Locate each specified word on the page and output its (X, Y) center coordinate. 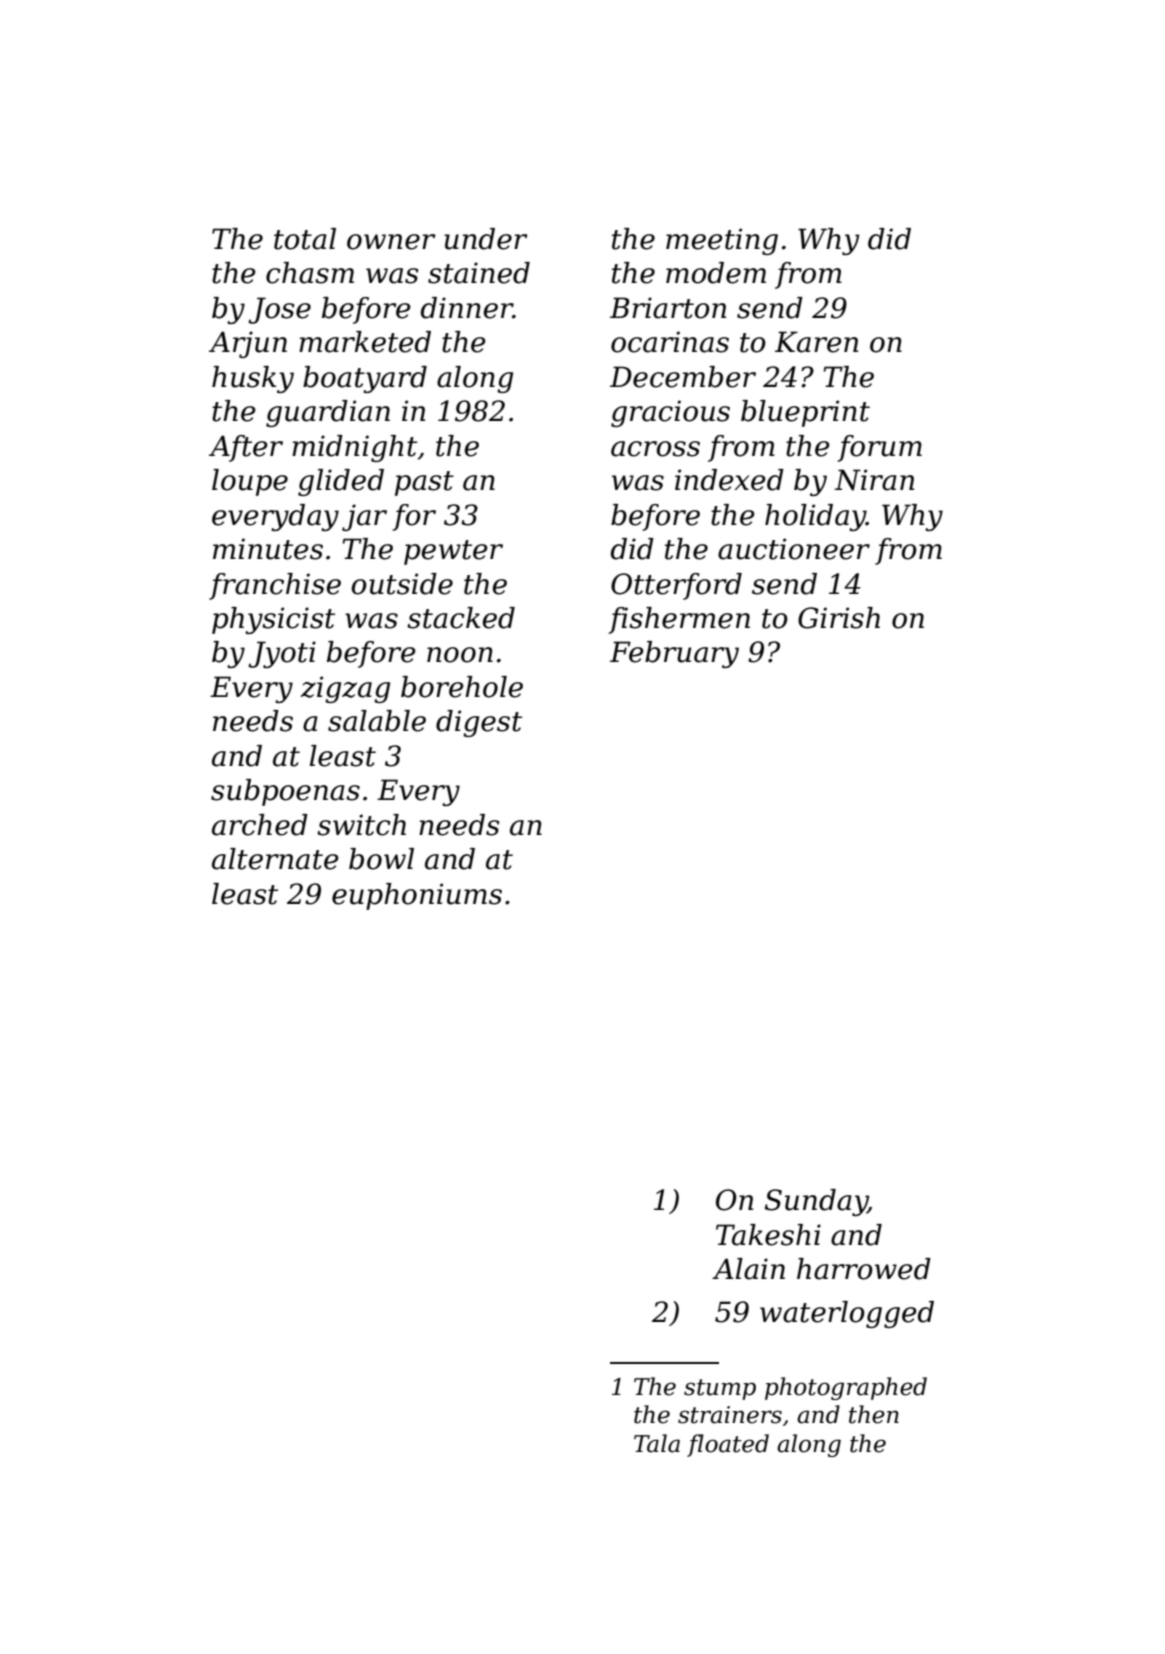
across (655, 449)
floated (728, 1445)
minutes (268, 549)
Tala (657, 1443)
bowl (381, 859)
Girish (839, 618)
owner (391, 242)
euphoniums (417, 896)
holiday (815, 517)
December (683, 377)
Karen (816, 342)
